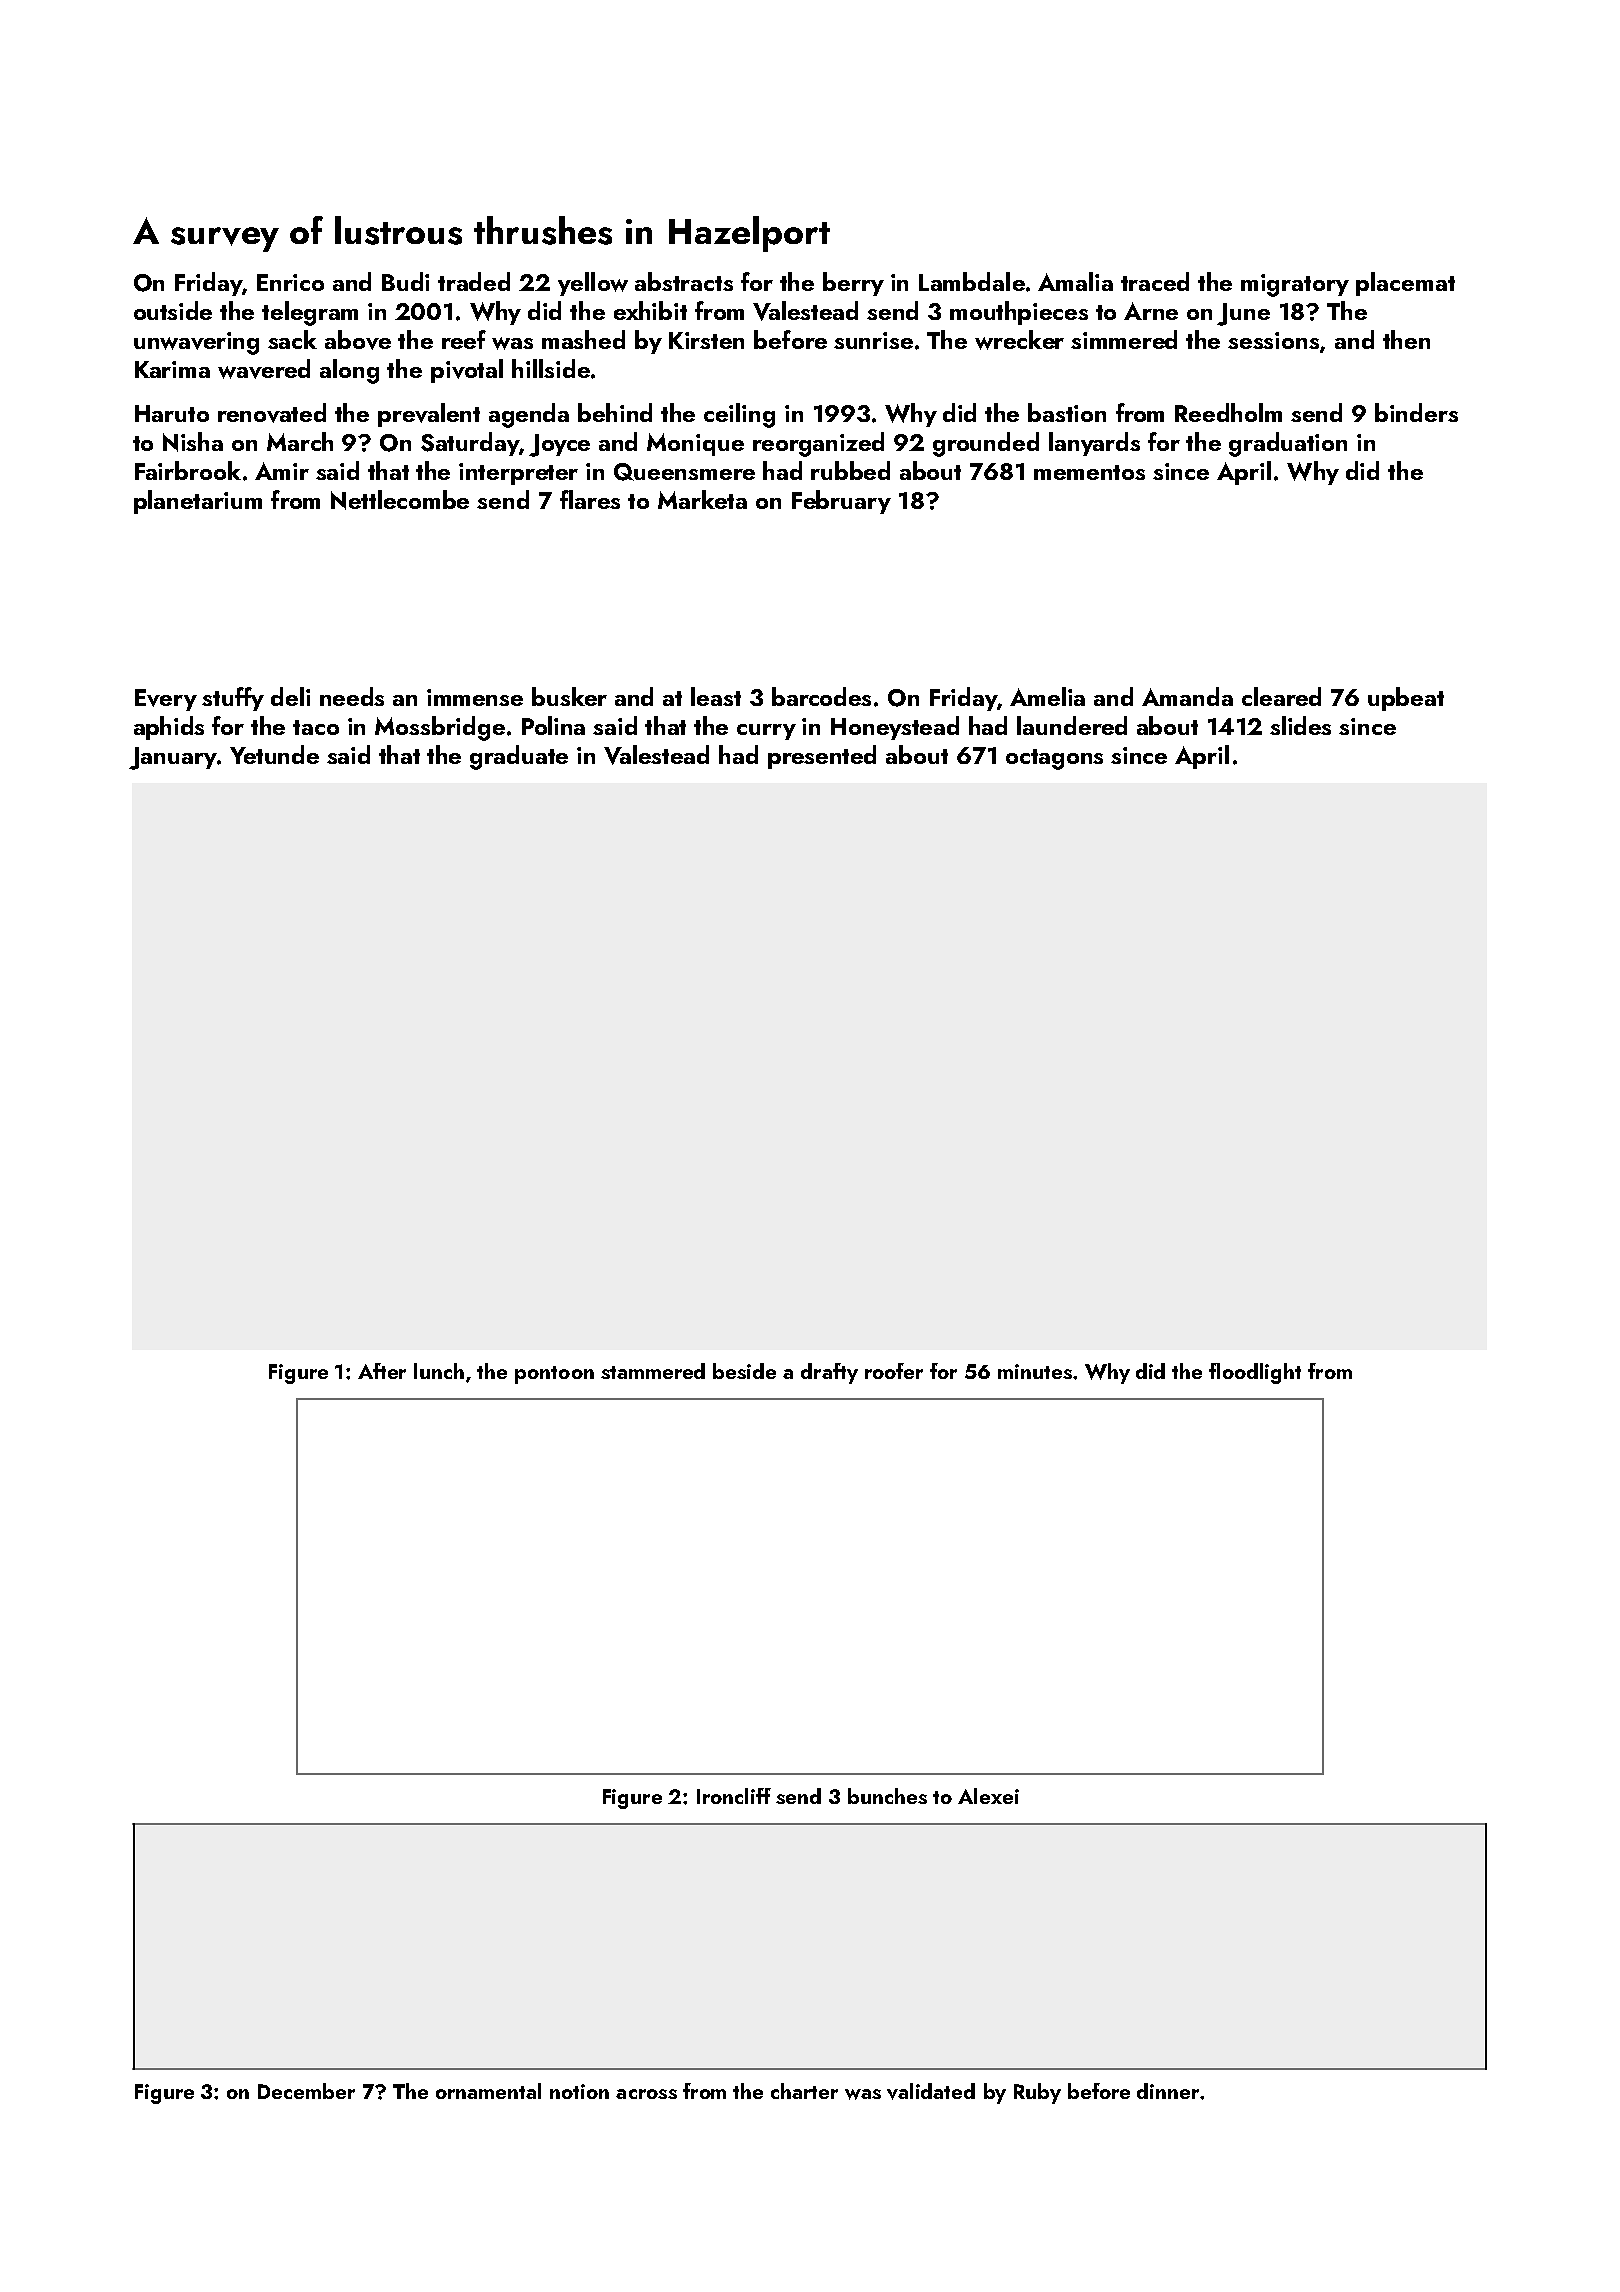  Describe the element at coordinates (1054, 759) in the screenshot. I see `octagons` at that location.
